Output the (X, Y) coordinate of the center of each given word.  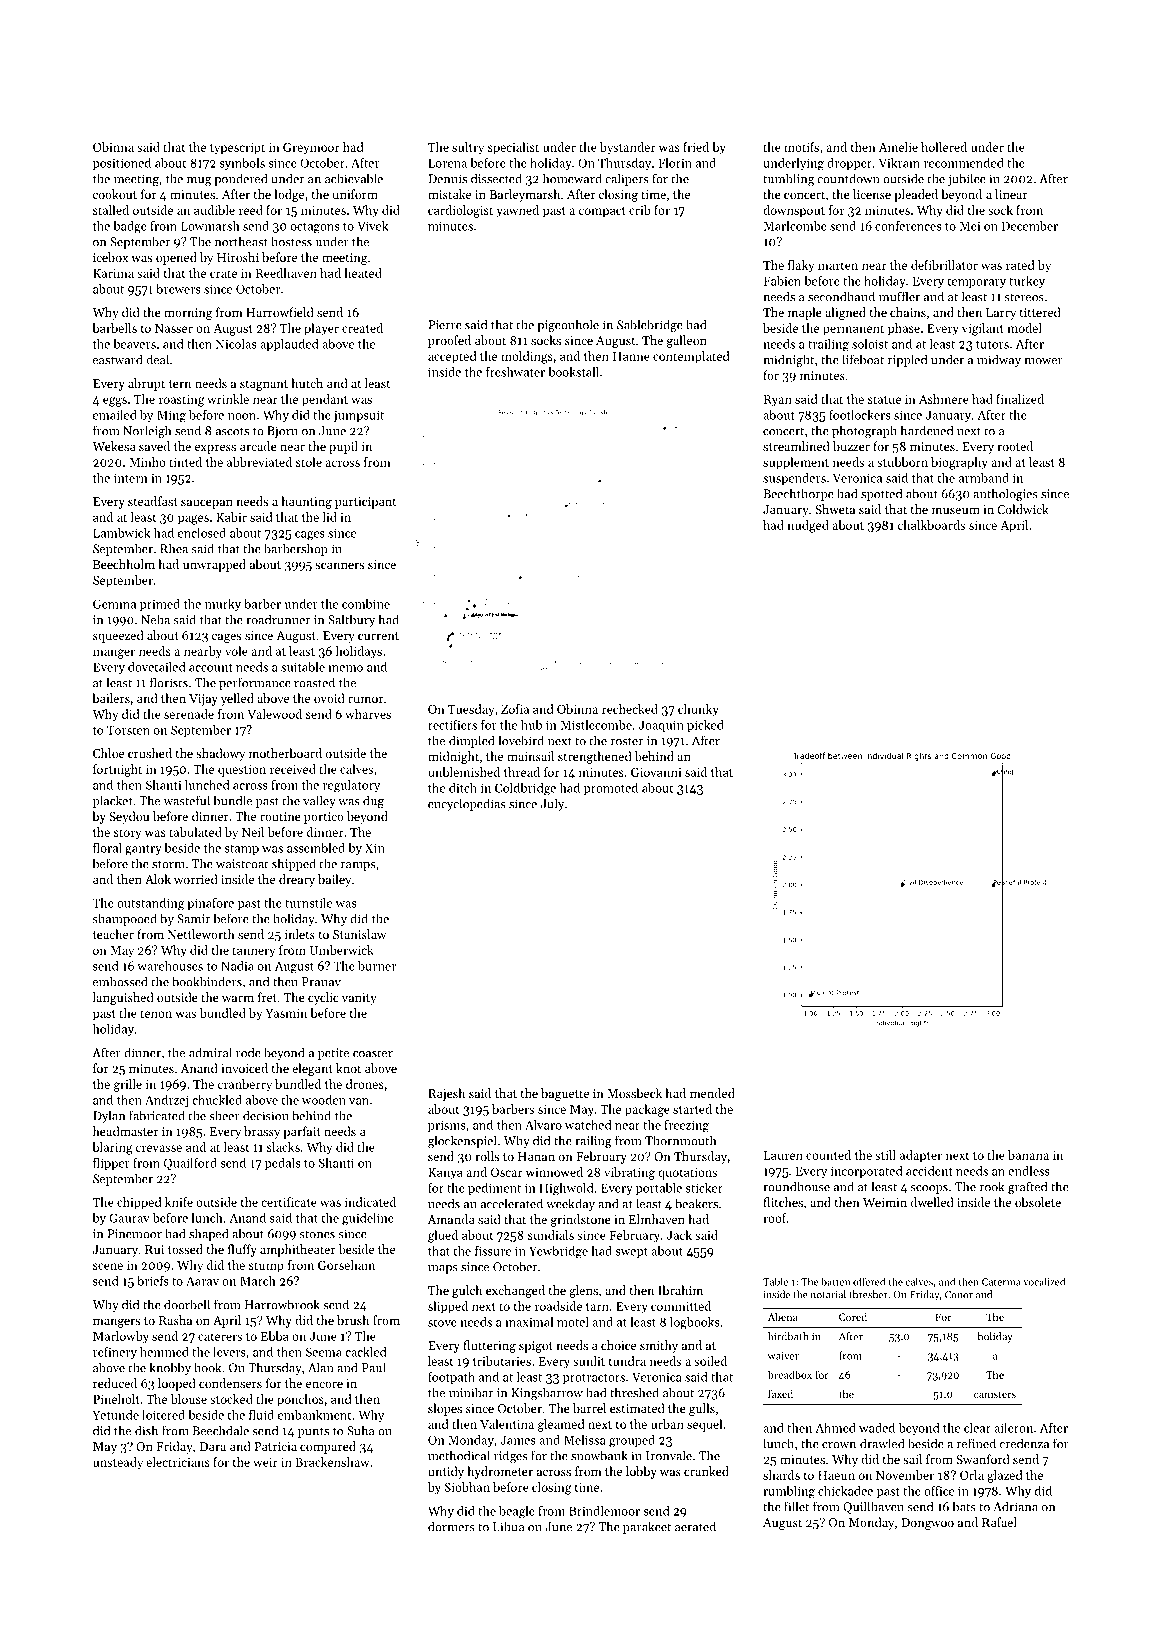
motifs (801, 147)
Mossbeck (634, 1093)
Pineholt (116, 1399)
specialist (513, 148)
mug (199, 181)
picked (705, 726)
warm (238, 998)
